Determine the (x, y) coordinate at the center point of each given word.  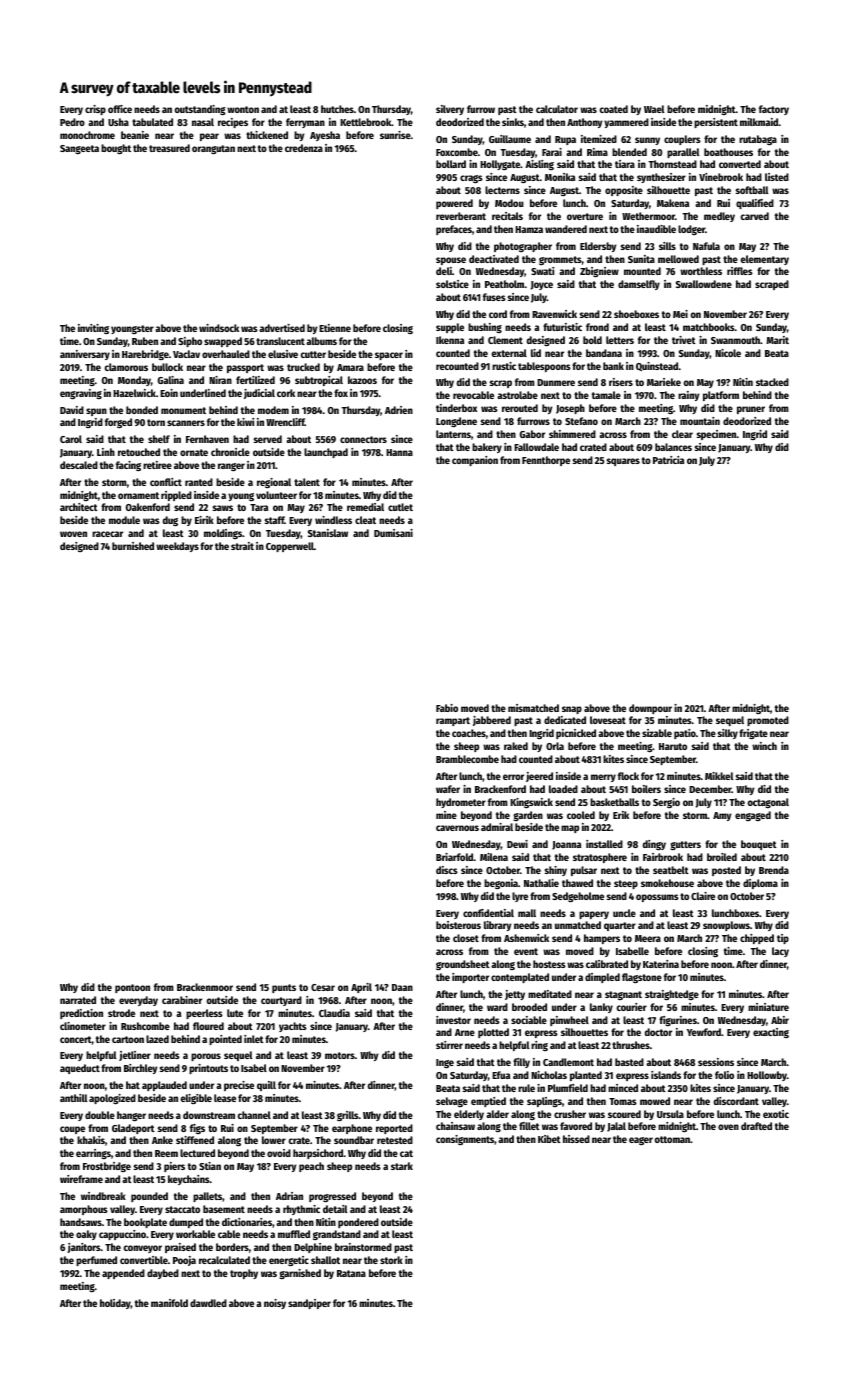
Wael (654, 109)
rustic (504, 366)
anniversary (85, 355)
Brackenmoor (205, 987)
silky (728, 734)
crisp (95, 110)
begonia (501, 884)
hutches (337, 109)
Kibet (549, 1139)
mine (446, 815)
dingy (654, 845)
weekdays (177, 547)
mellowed (678, 259)
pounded (149, 1197)
